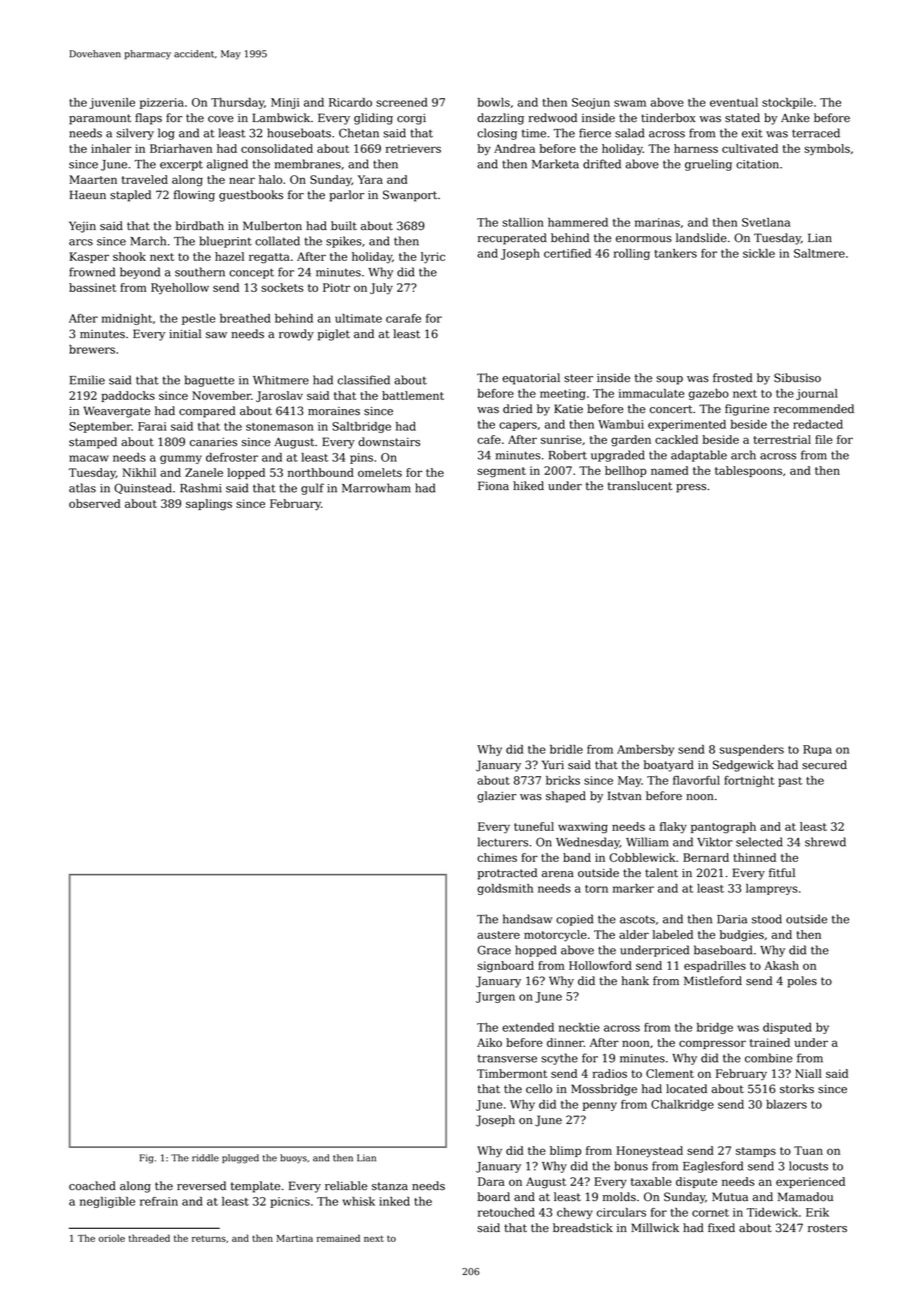  What do you see at coordinates (358, 318) in the page?
I see `ultimate` at bounding box center [358, 318].
